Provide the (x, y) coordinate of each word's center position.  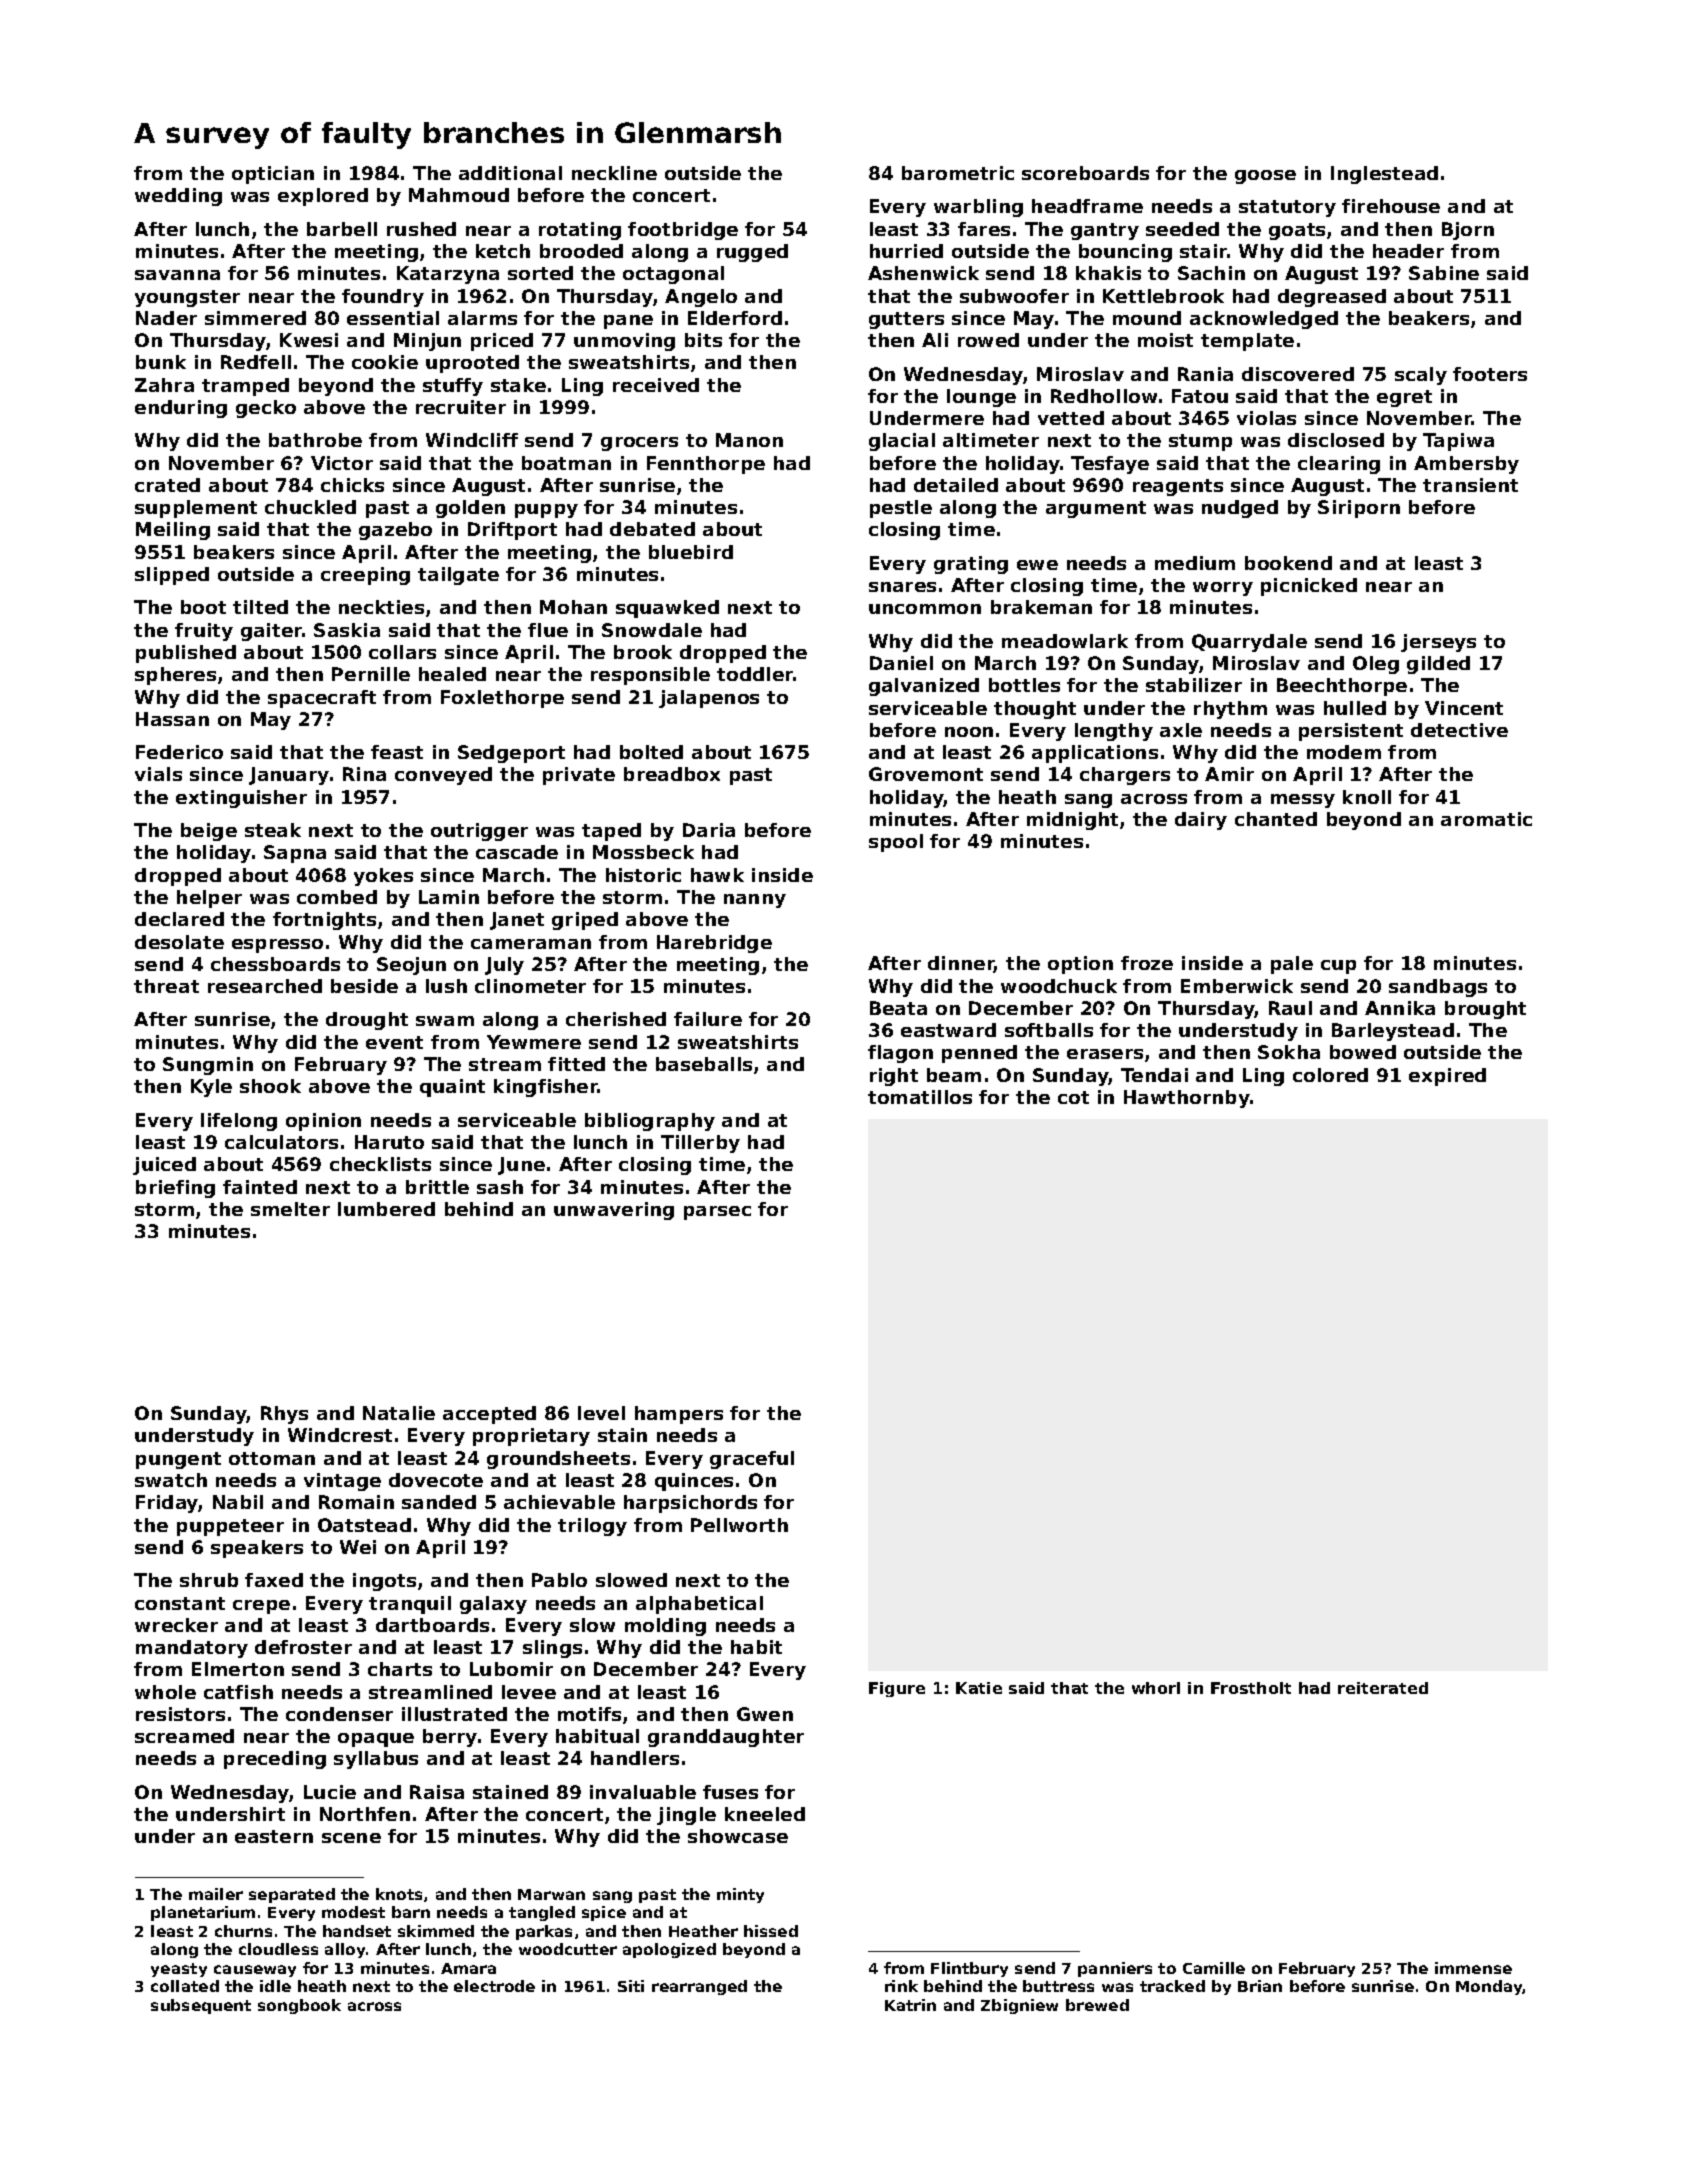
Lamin (449, 897)
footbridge (683, 231)
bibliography (650, 1122)
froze (1147, 963)
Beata (898, 1008)
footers (1490, 374)
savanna (177, 275)
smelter (290, 1209)
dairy (1201, 821)
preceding (275, 1760)
